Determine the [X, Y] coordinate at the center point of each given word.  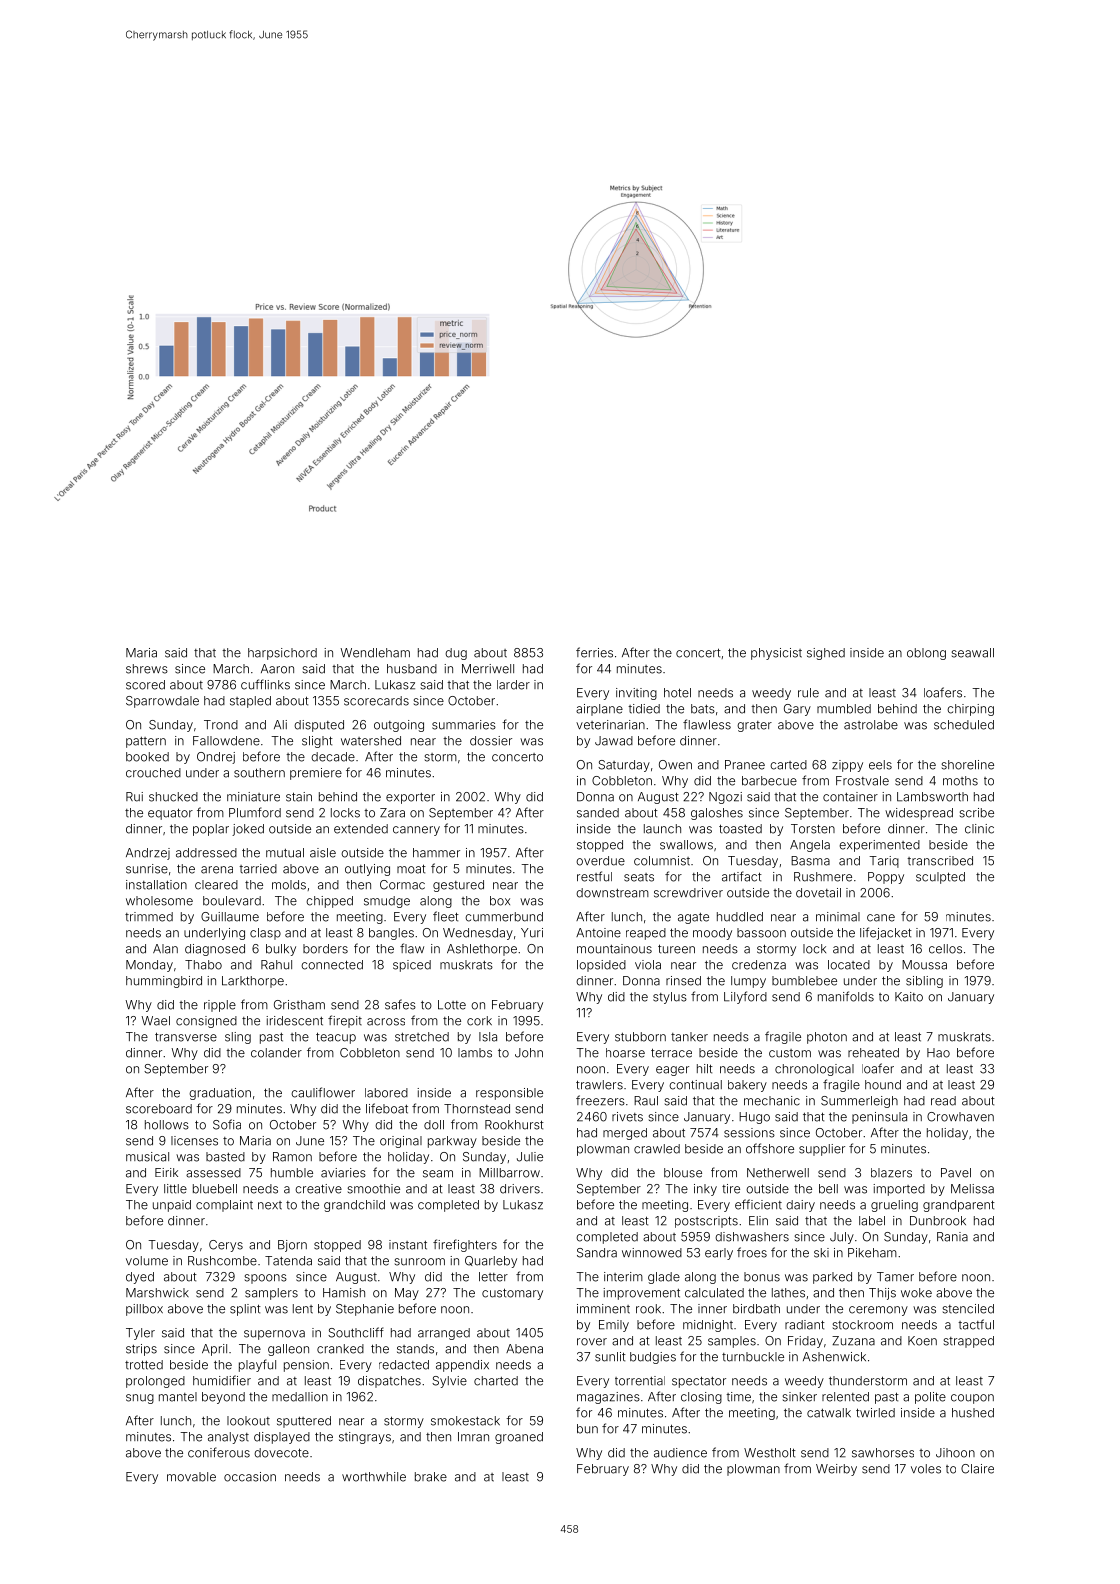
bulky [281, 950]
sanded [598, 813]
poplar [211, 830]
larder [513, 685]
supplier [822, 1150]
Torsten [813, 829]
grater [754, 726]
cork [479, 1021]
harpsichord [282, 654]
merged [625, 1134]
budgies [653, 1358]
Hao [938, 1053]
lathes [788, 1293]
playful [257, 1365]
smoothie [374, 1189]
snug [140, 1399]
